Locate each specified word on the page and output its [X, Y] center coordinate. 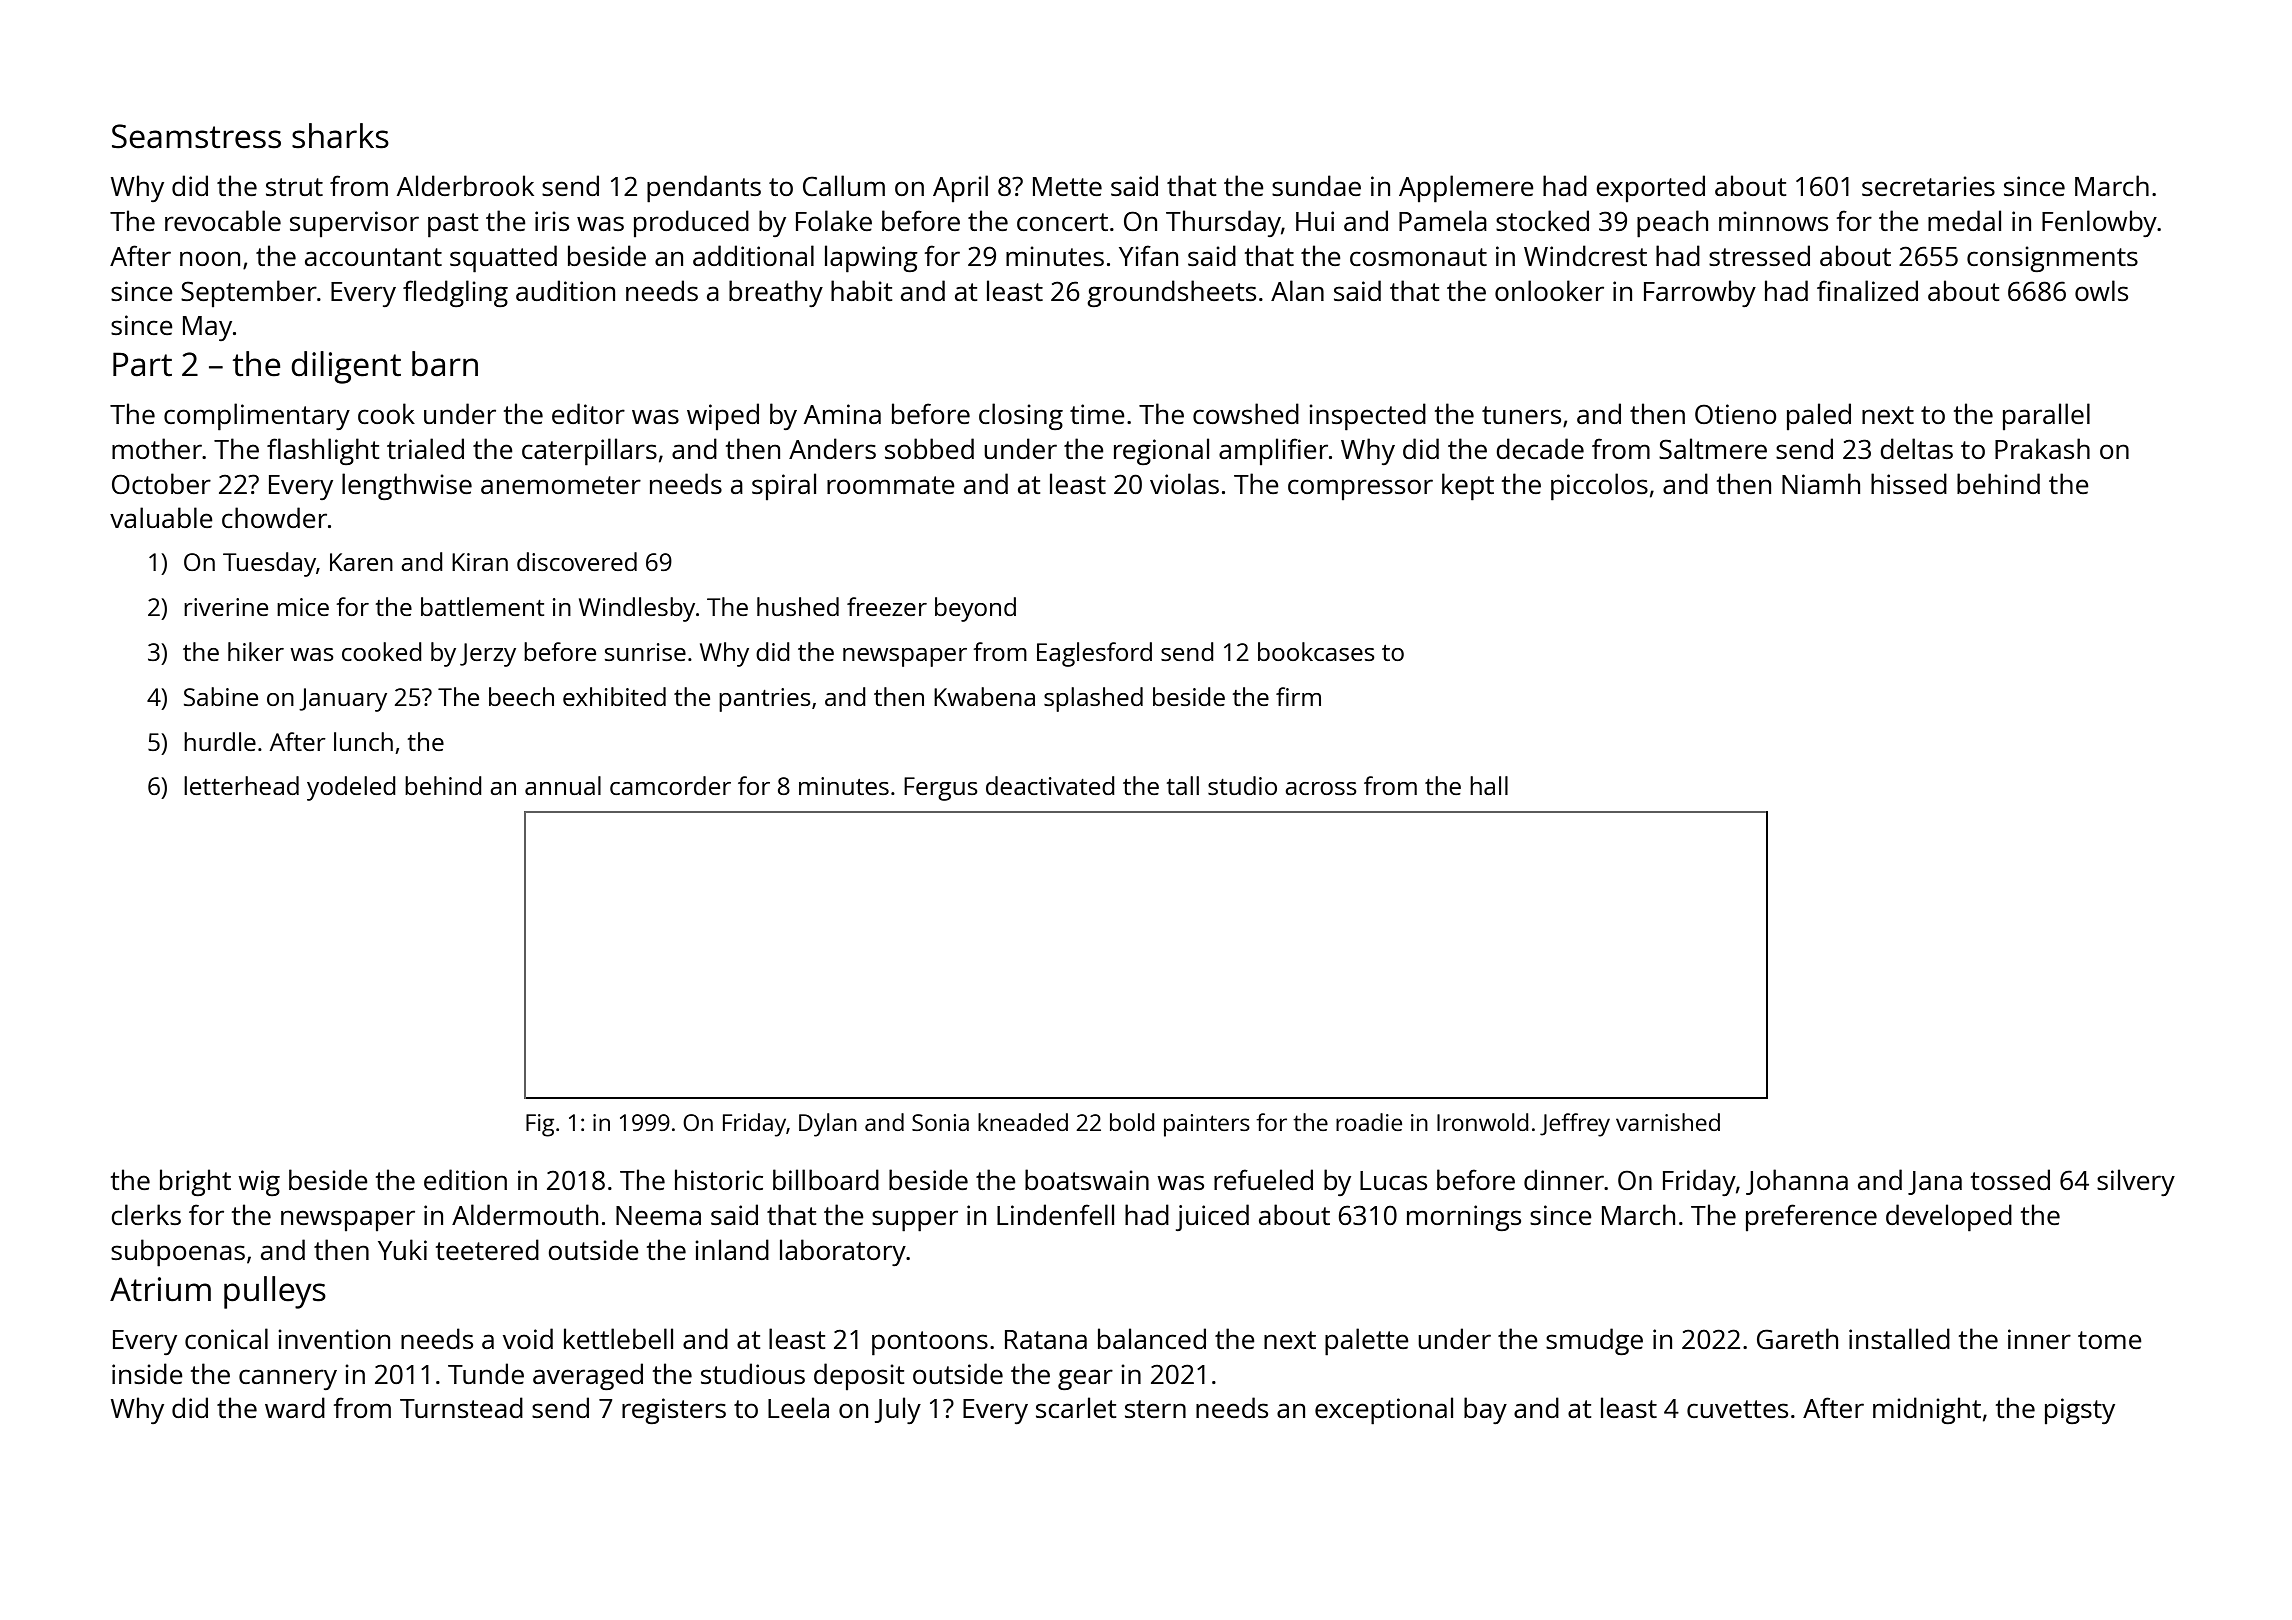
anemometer [561, 485]
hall [1489, 785]
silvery [2136, 1182]
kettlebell [618, 1338]
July [898, 1410]
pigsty [2080, 1411]
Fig [540, 1125]
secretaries [1928, 186]
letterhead [241, 785]
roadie [1369, 1122]
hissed [1909, 483]
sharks [340, 136]
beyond [975, 609]
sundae [1316, 185]
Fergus [941, 789]
